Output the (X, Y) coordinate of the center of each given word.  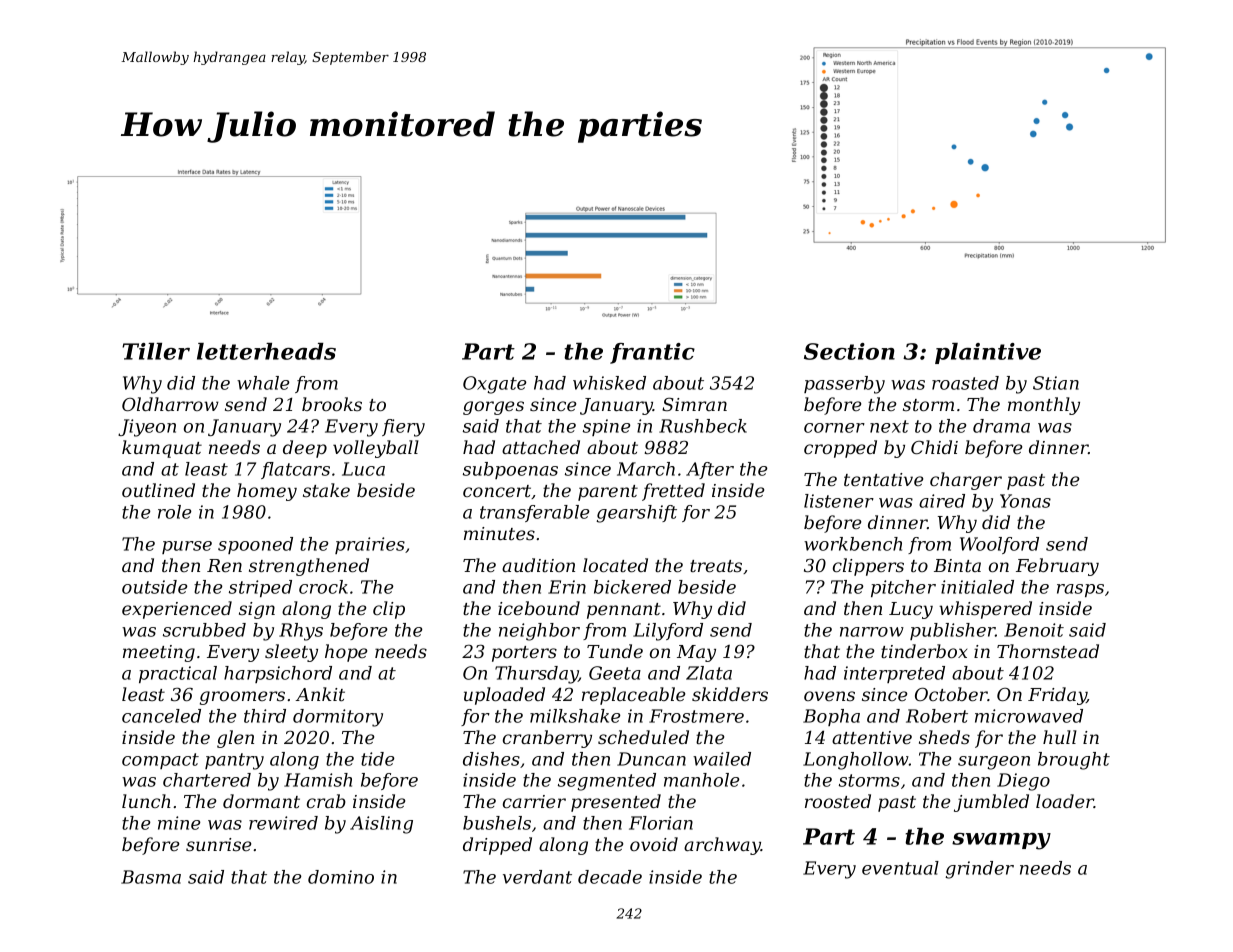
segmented (607, 782)
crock (323, 587)
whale (263, 383)
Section (849, 351)
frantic (652, 353)
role (175, 512)
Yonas (1025, 501)
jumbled (991, 803)
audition (538, 565)
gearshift (636, 514)
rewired (283, 823)
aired (942, 501)
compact (160, 761)
